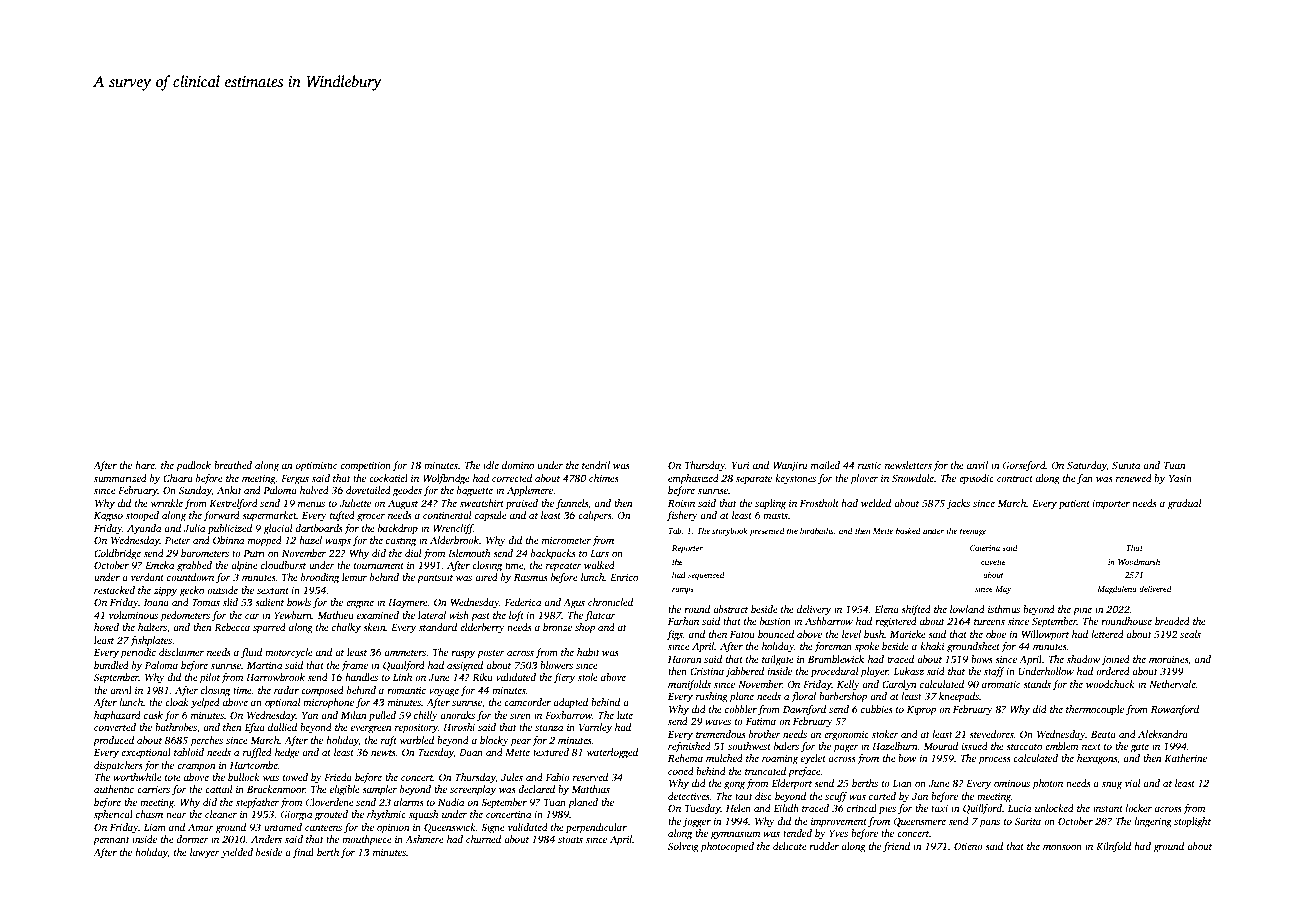 Image resolution: width=1308 pixels, height=924 pixels. I want to click on Yewburn, so click(293, 615).
